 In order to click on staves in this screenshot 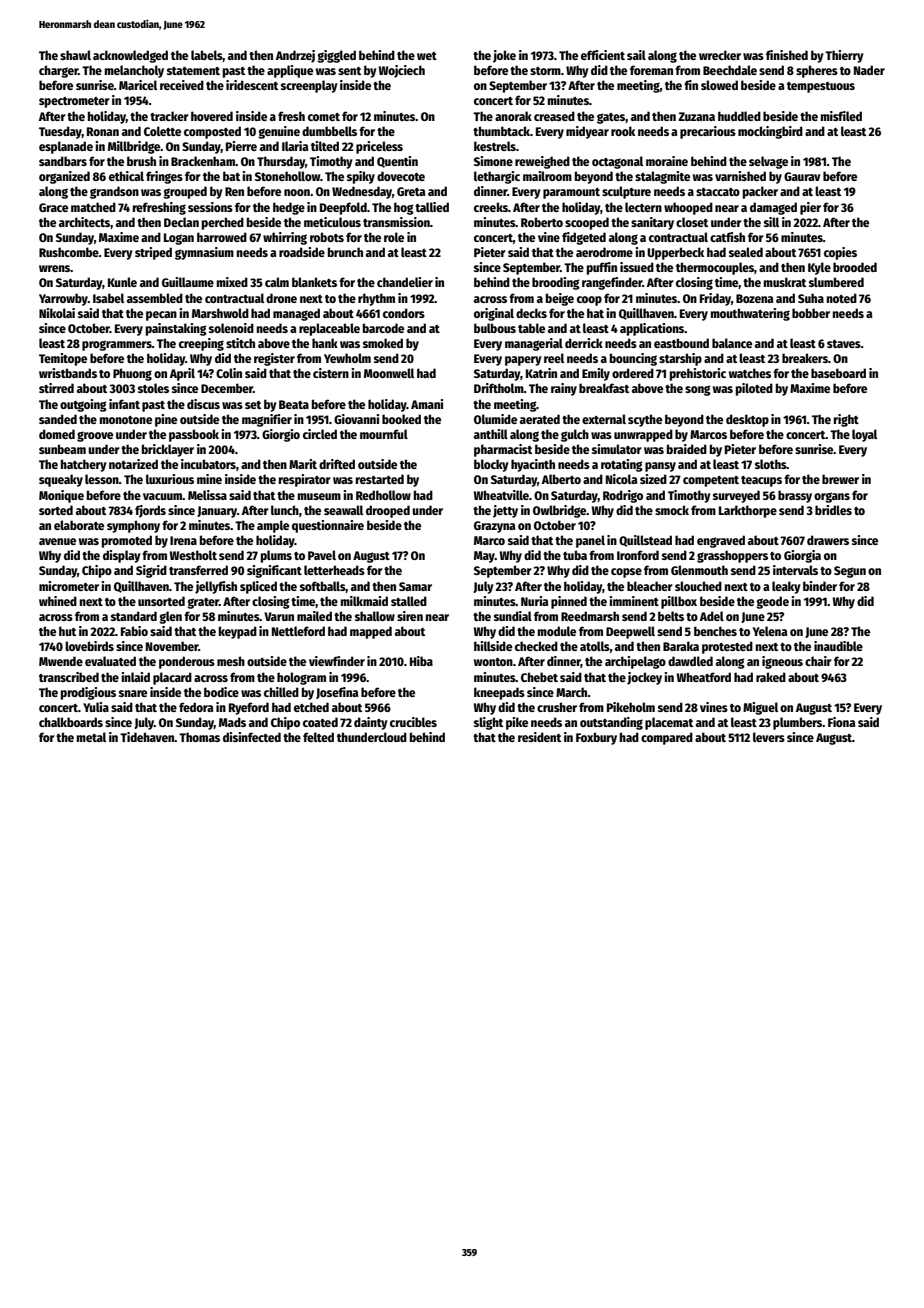, I will do `click(844, 344)`.
